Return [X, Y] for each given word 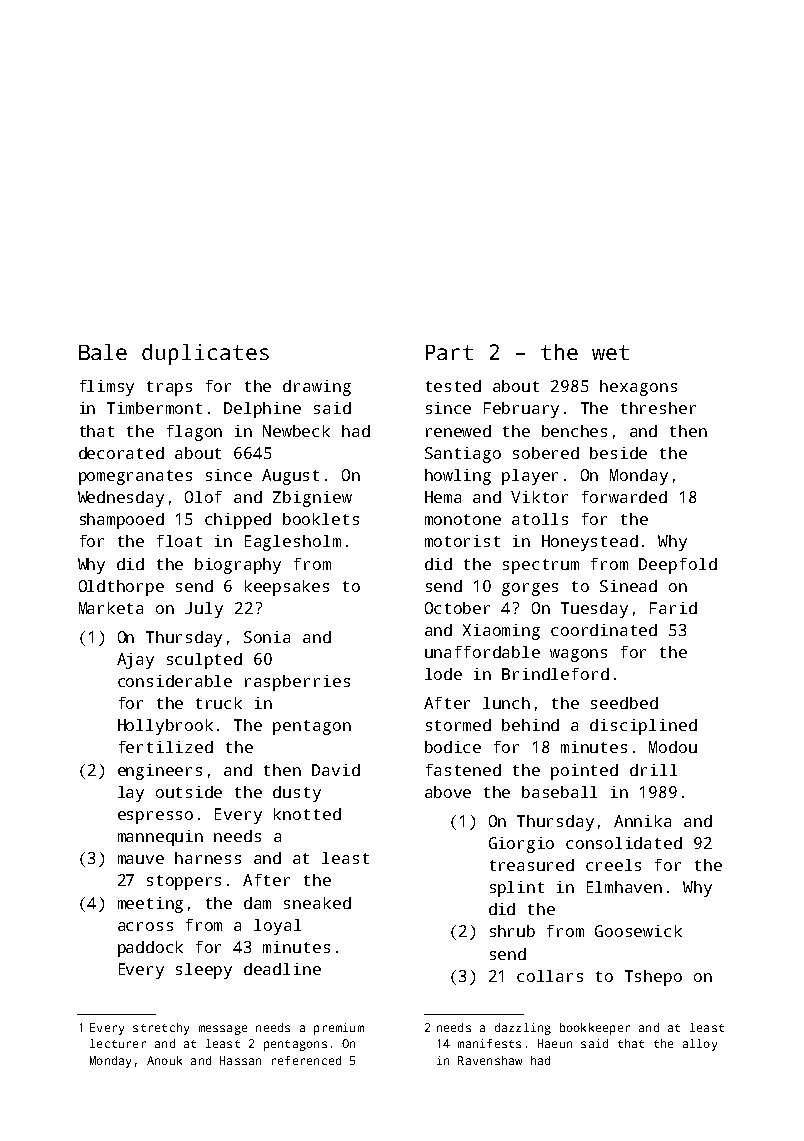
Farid [673, 608]
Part [449, 352]
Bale [103, 352]
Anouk [164, 1060]
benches [574, 431]
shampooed [122, 521]
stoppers [184, 882]
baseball [559, 792]
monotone [463, 519]
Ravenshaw [490, 1060]
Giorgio [521, 845]
